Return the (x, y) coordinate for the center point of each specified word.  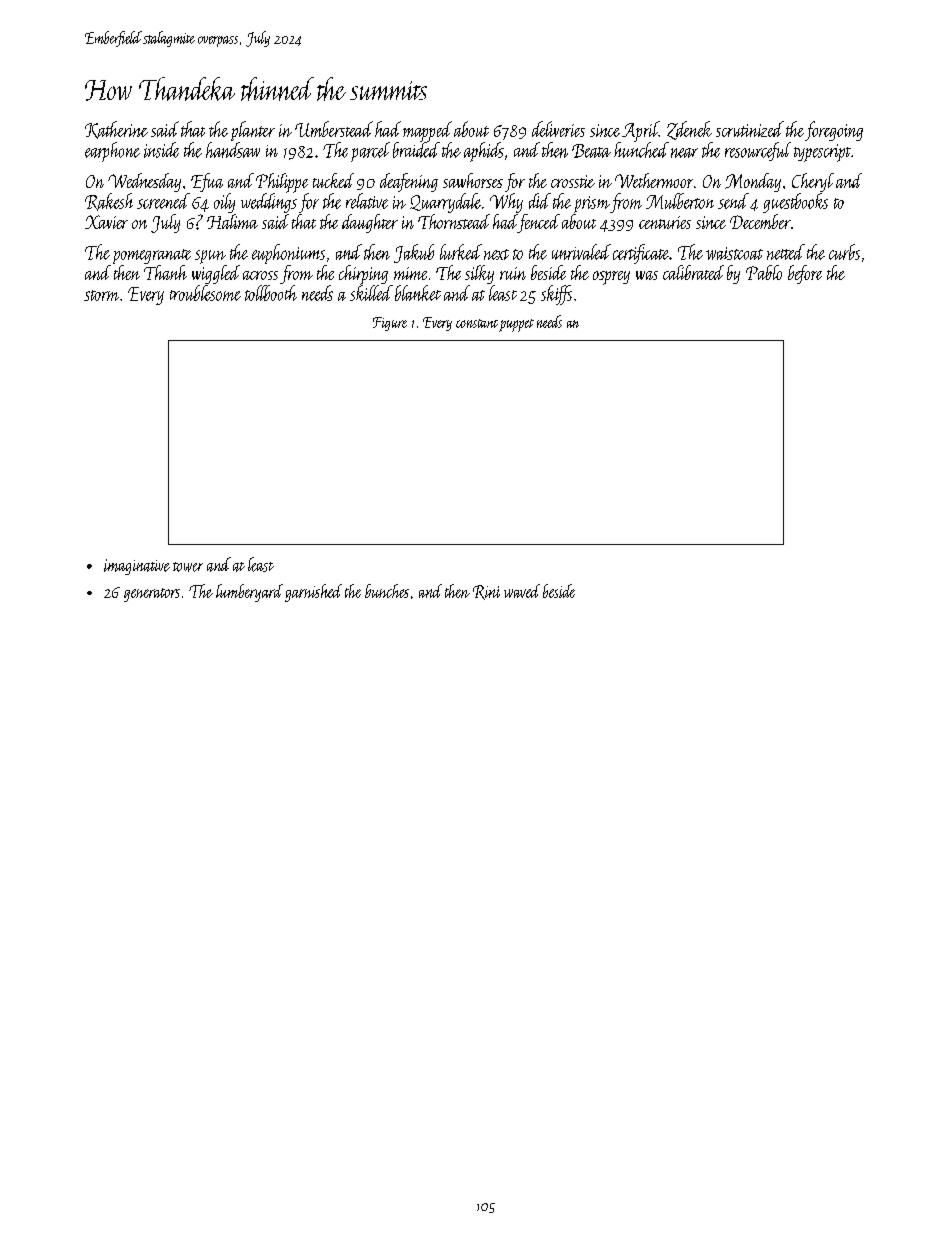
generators (152, 595)
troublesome (205, 293)
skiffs (556, 295)
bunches (387, 591)
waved (522, 591)
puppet (516, 325)
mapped (427, 131)
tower (188, 567)
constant (477, 323)
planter (253, 131)
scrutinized (750, 129)
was (647, 275)
